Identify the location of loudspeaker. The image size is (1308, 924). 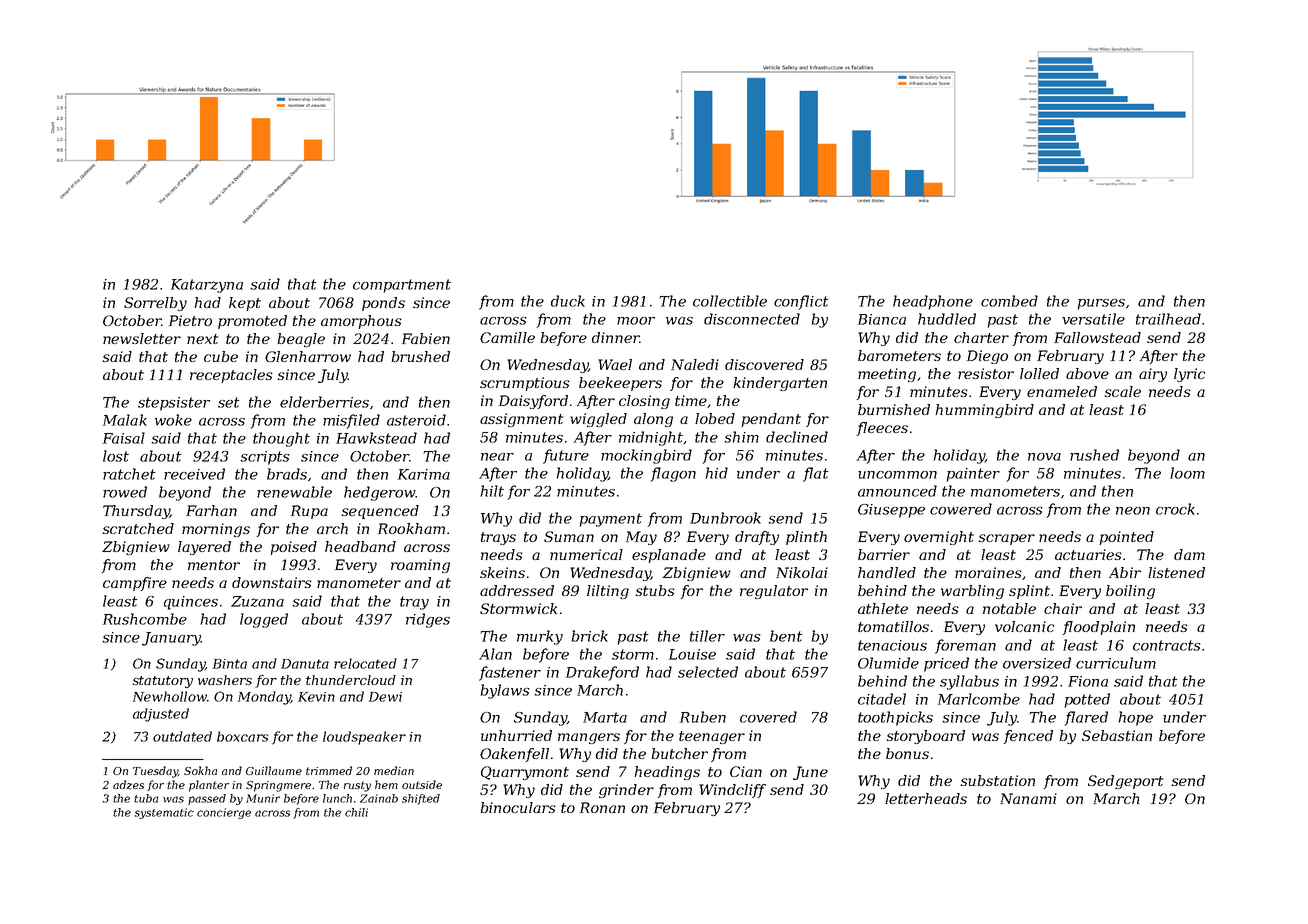
(364, 738).
